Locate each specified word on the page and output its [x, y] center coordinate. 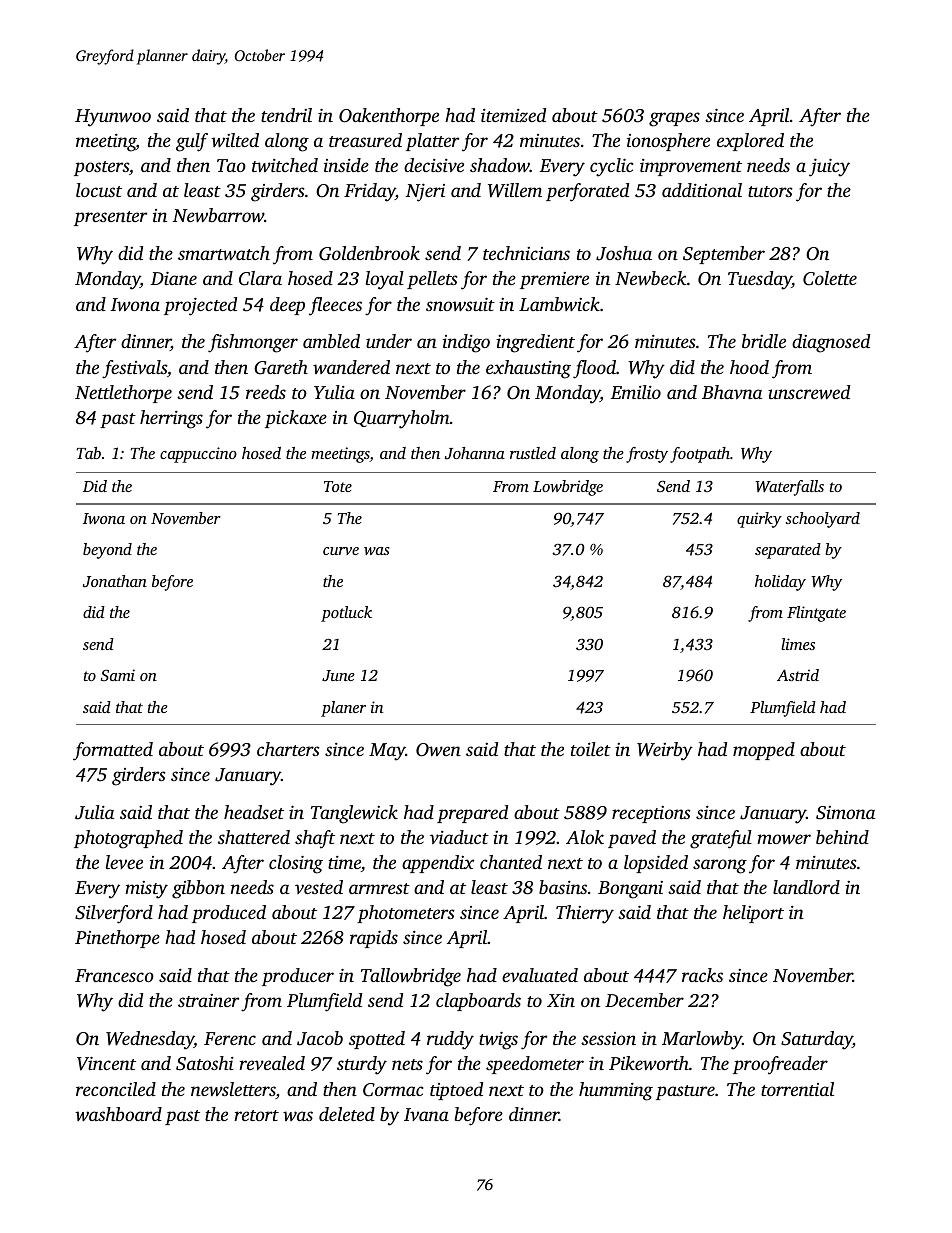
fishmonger [253, 343]
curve [341, 551]
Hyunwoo [113, 118]
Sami [118, 675]
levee [124, 862]
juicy [829, 167]
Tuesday [760, 280]
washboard [118, 1114]
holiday [780, 583]
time [344, 862]
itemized [513, 115]
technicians [526, 253]
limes [798, 644]
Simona [845, 813]
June [338, 675]
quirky [759, 520]
